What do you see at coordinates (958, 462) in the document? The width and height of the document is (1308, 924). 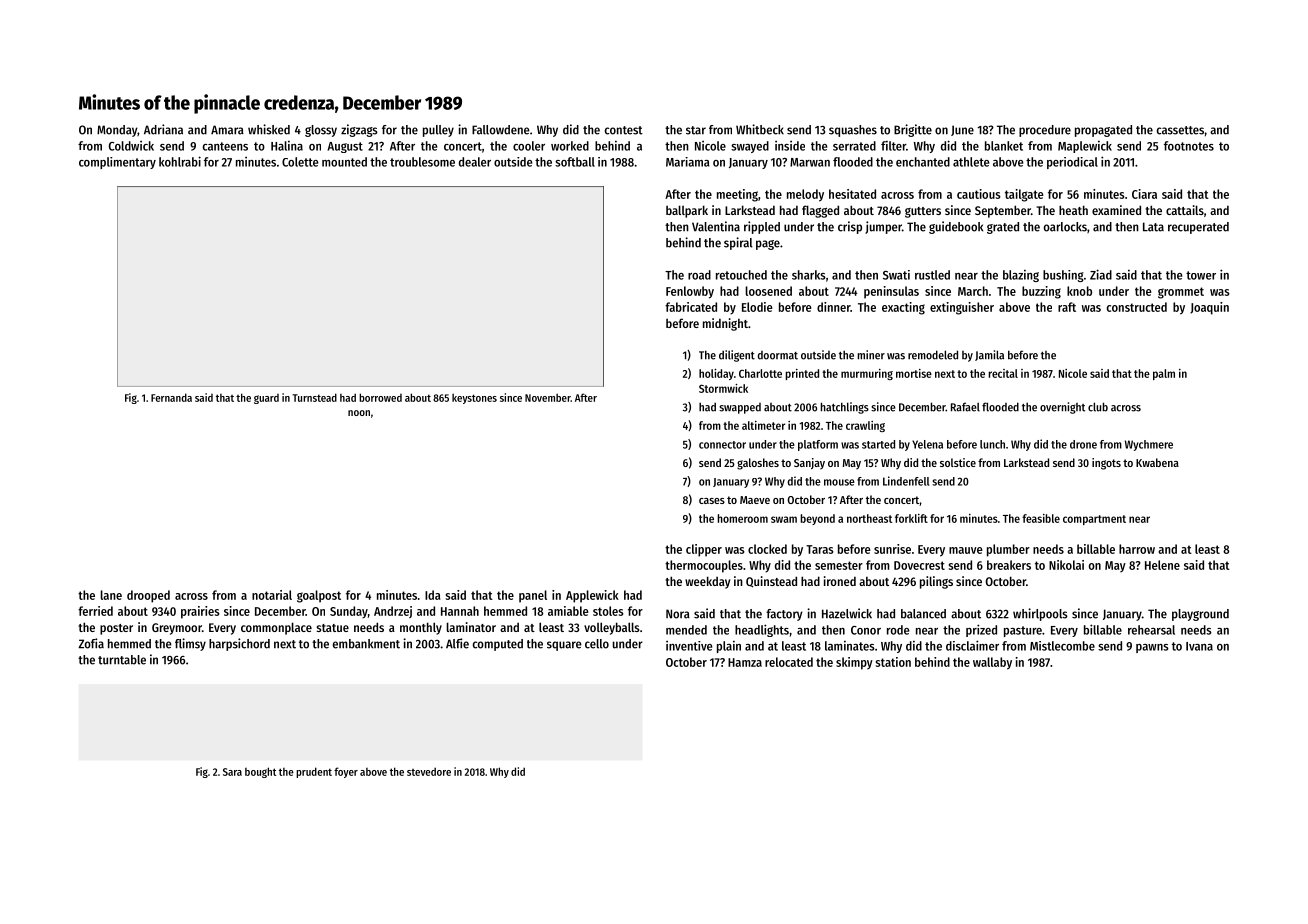 I see `solstice` at bounding box center [958, 462].
